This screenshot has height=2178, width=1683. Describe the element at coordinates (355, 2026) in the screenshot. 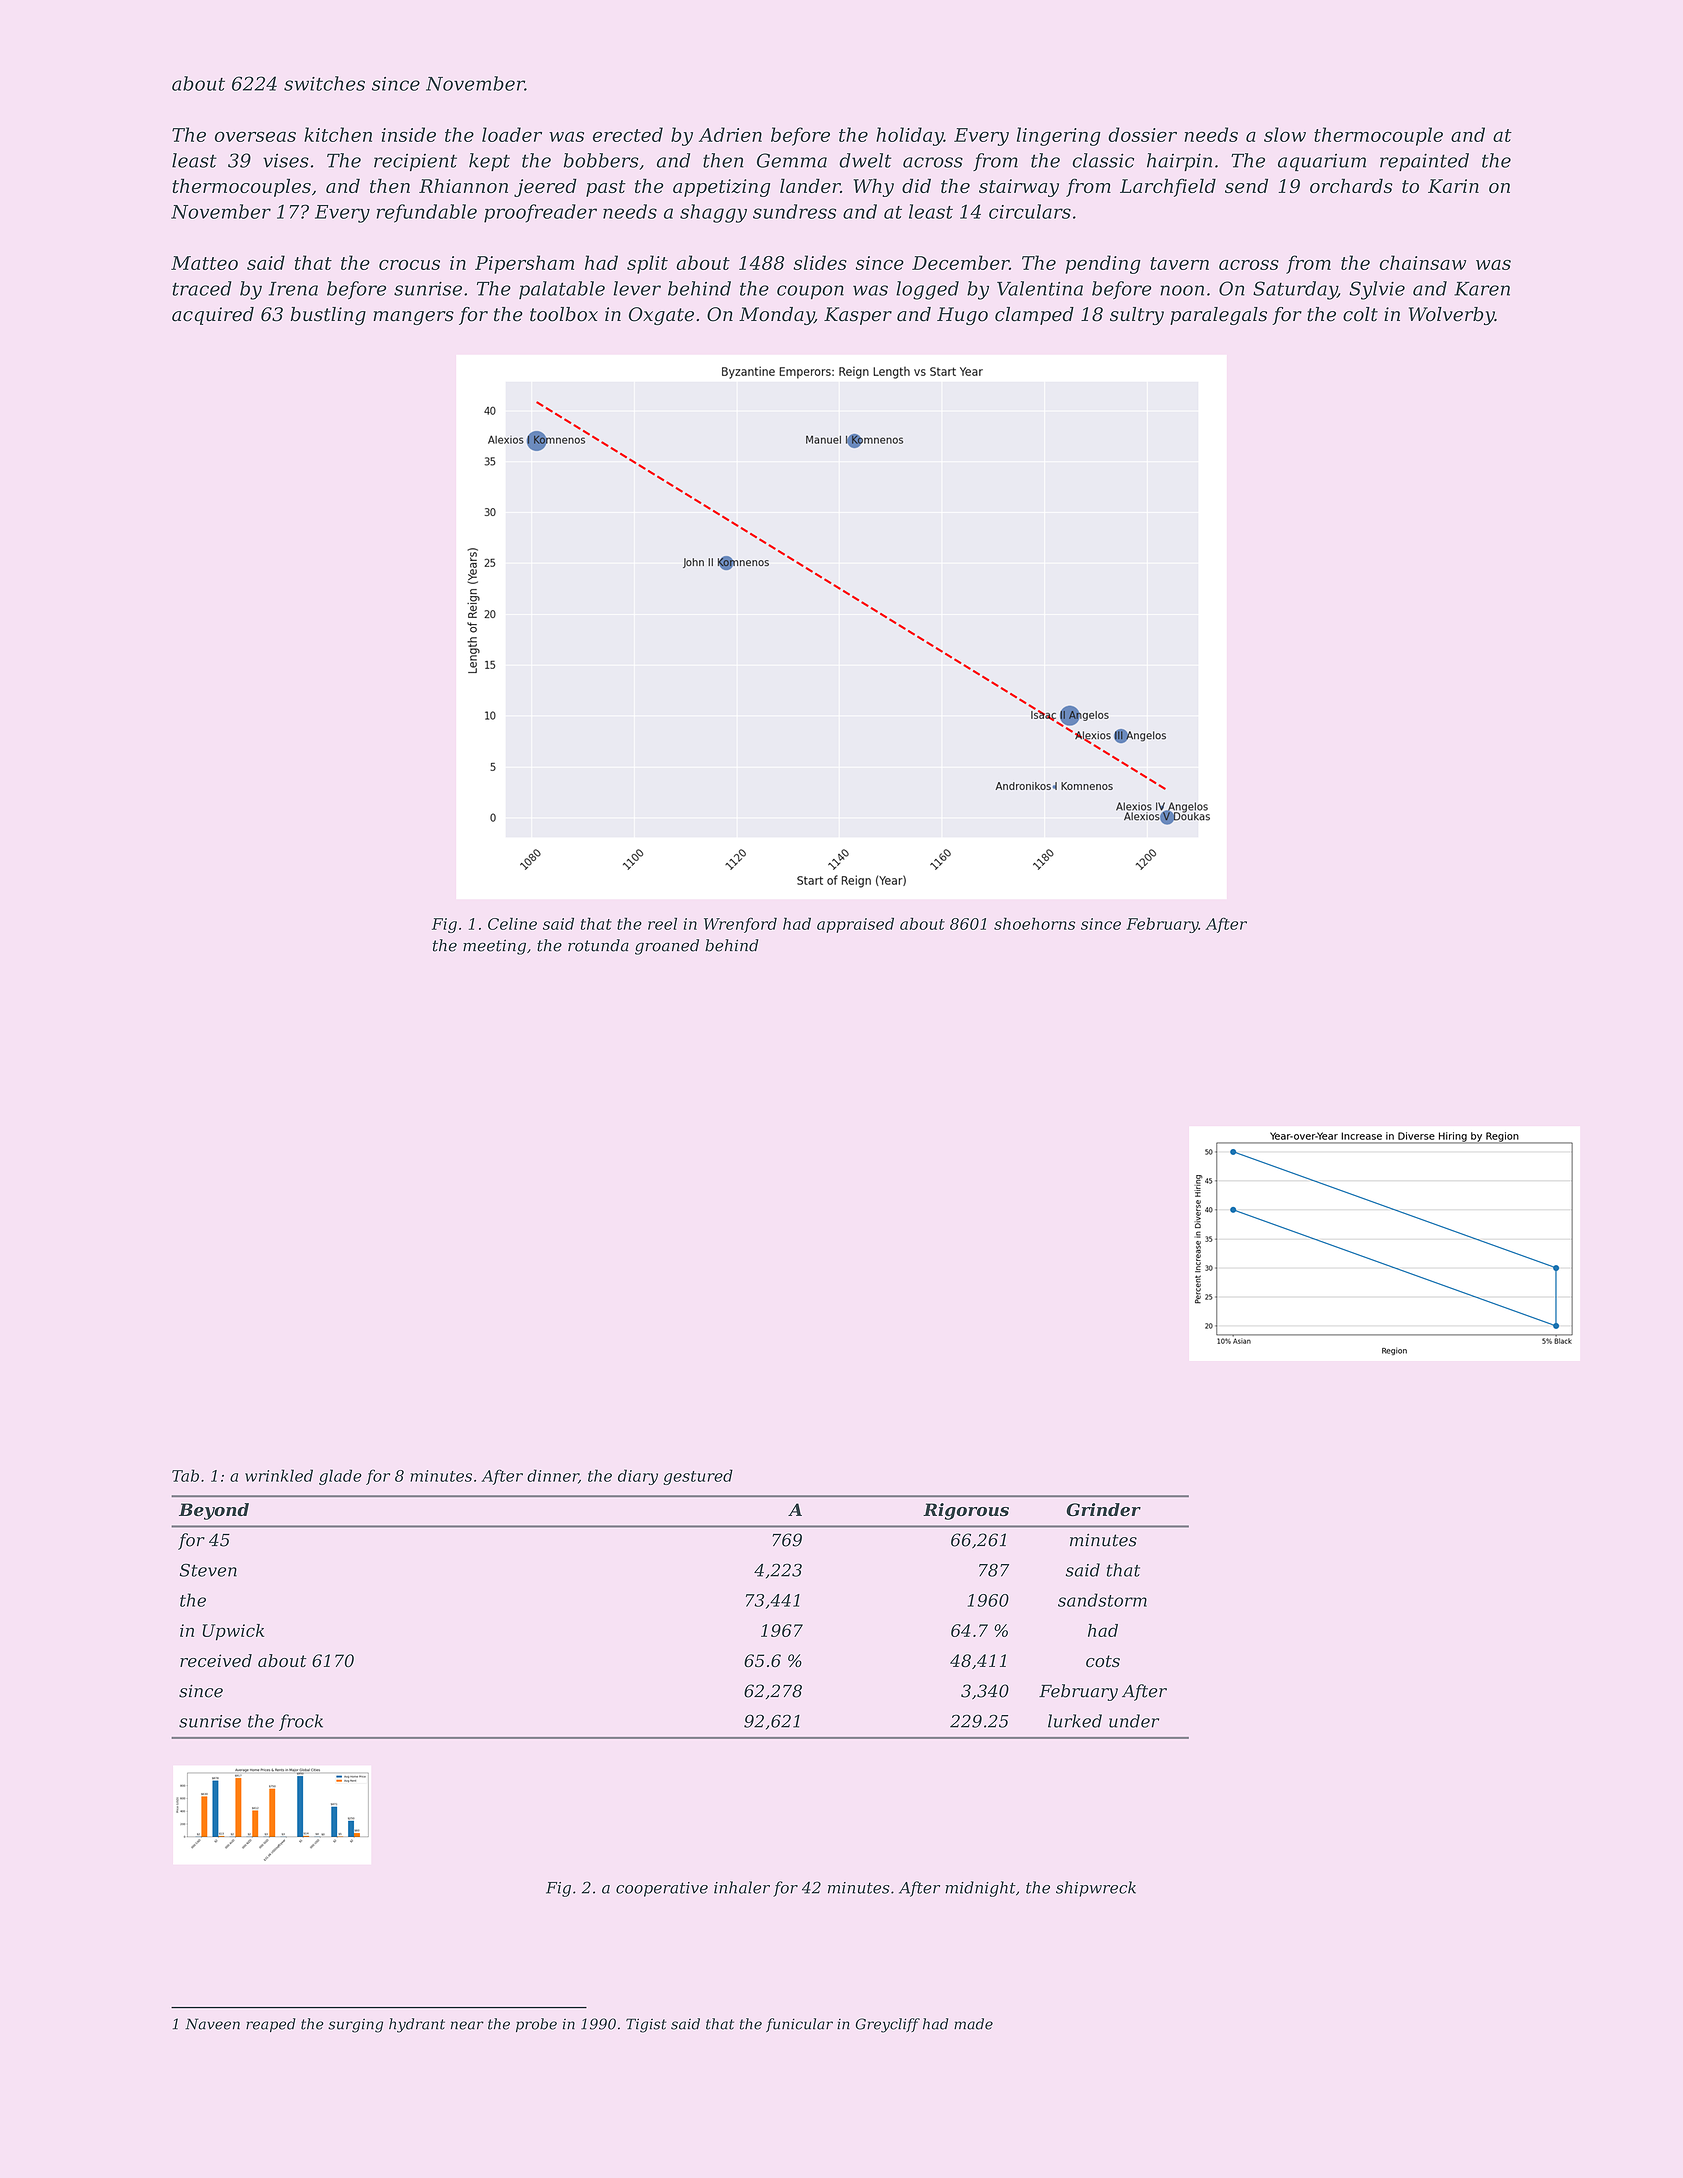

I see `surging` at that location.
